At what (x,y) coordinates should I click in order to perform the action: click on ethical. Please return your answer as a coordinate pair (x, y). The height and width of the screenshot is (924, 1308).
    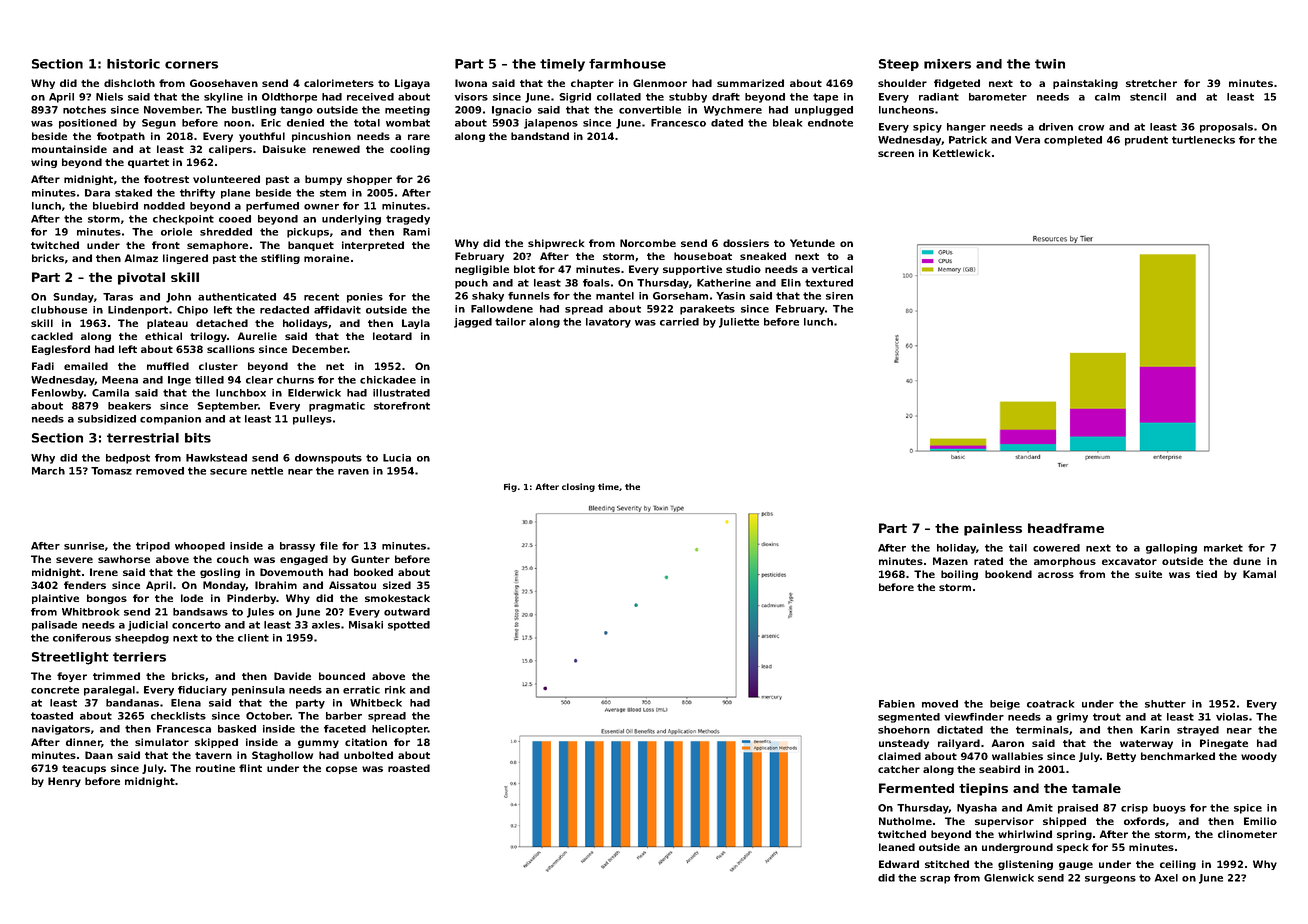
    Looking at the image, I should click on (163, 336).
